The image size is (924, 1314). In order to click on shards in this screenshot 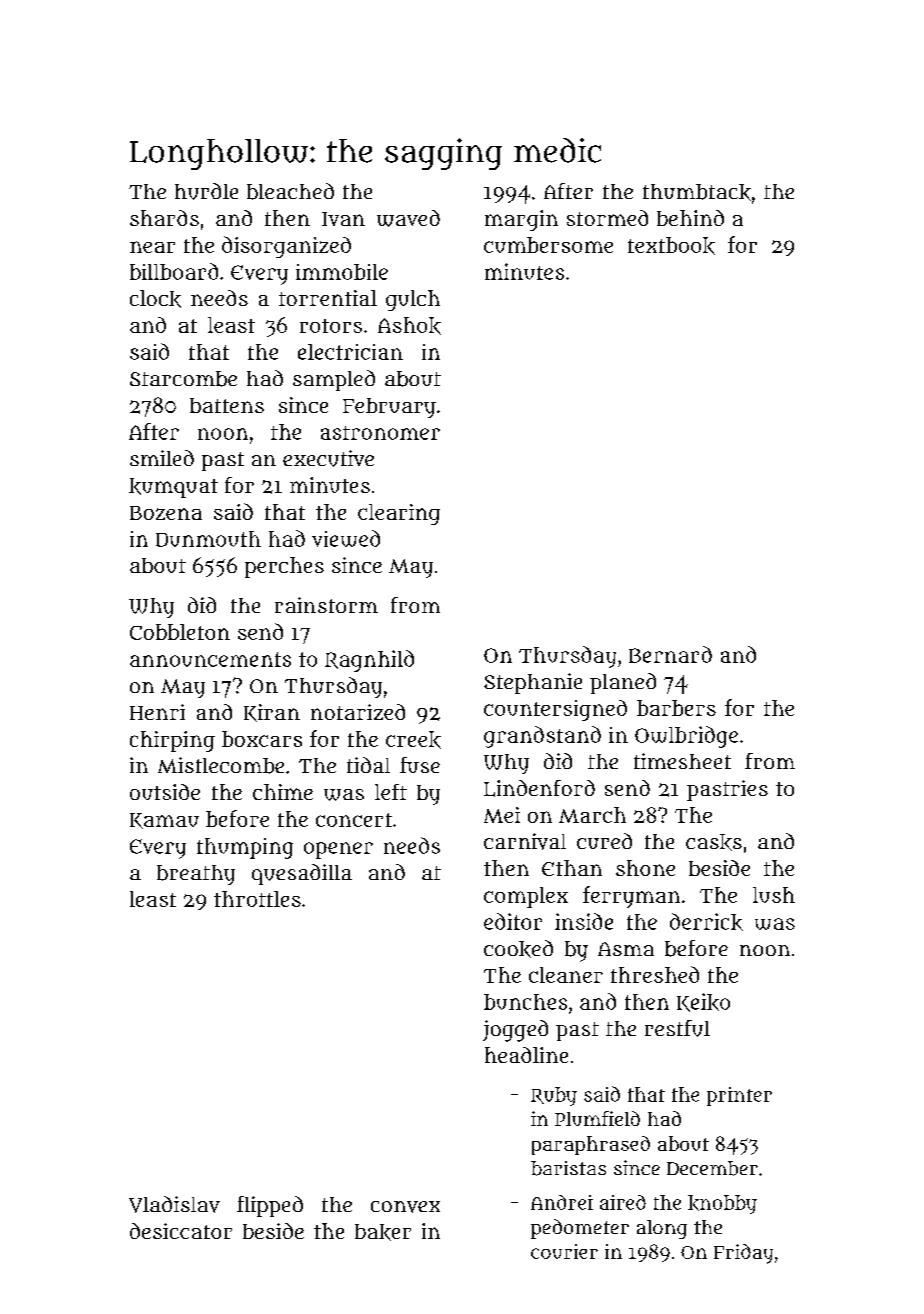, I will do `click(164, 218)`.
